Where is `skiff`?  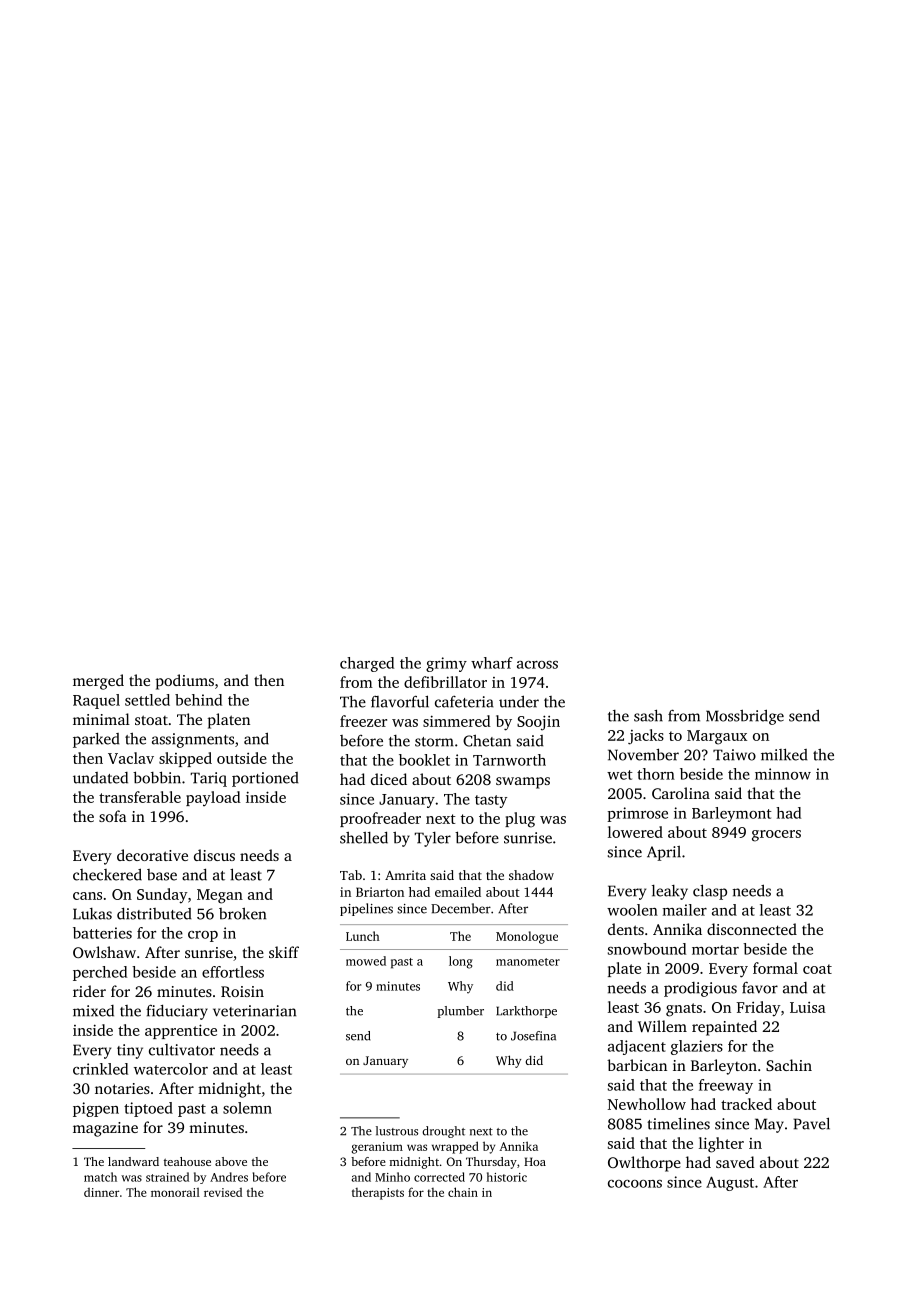
skiff is located at coordinates (284, 952).
